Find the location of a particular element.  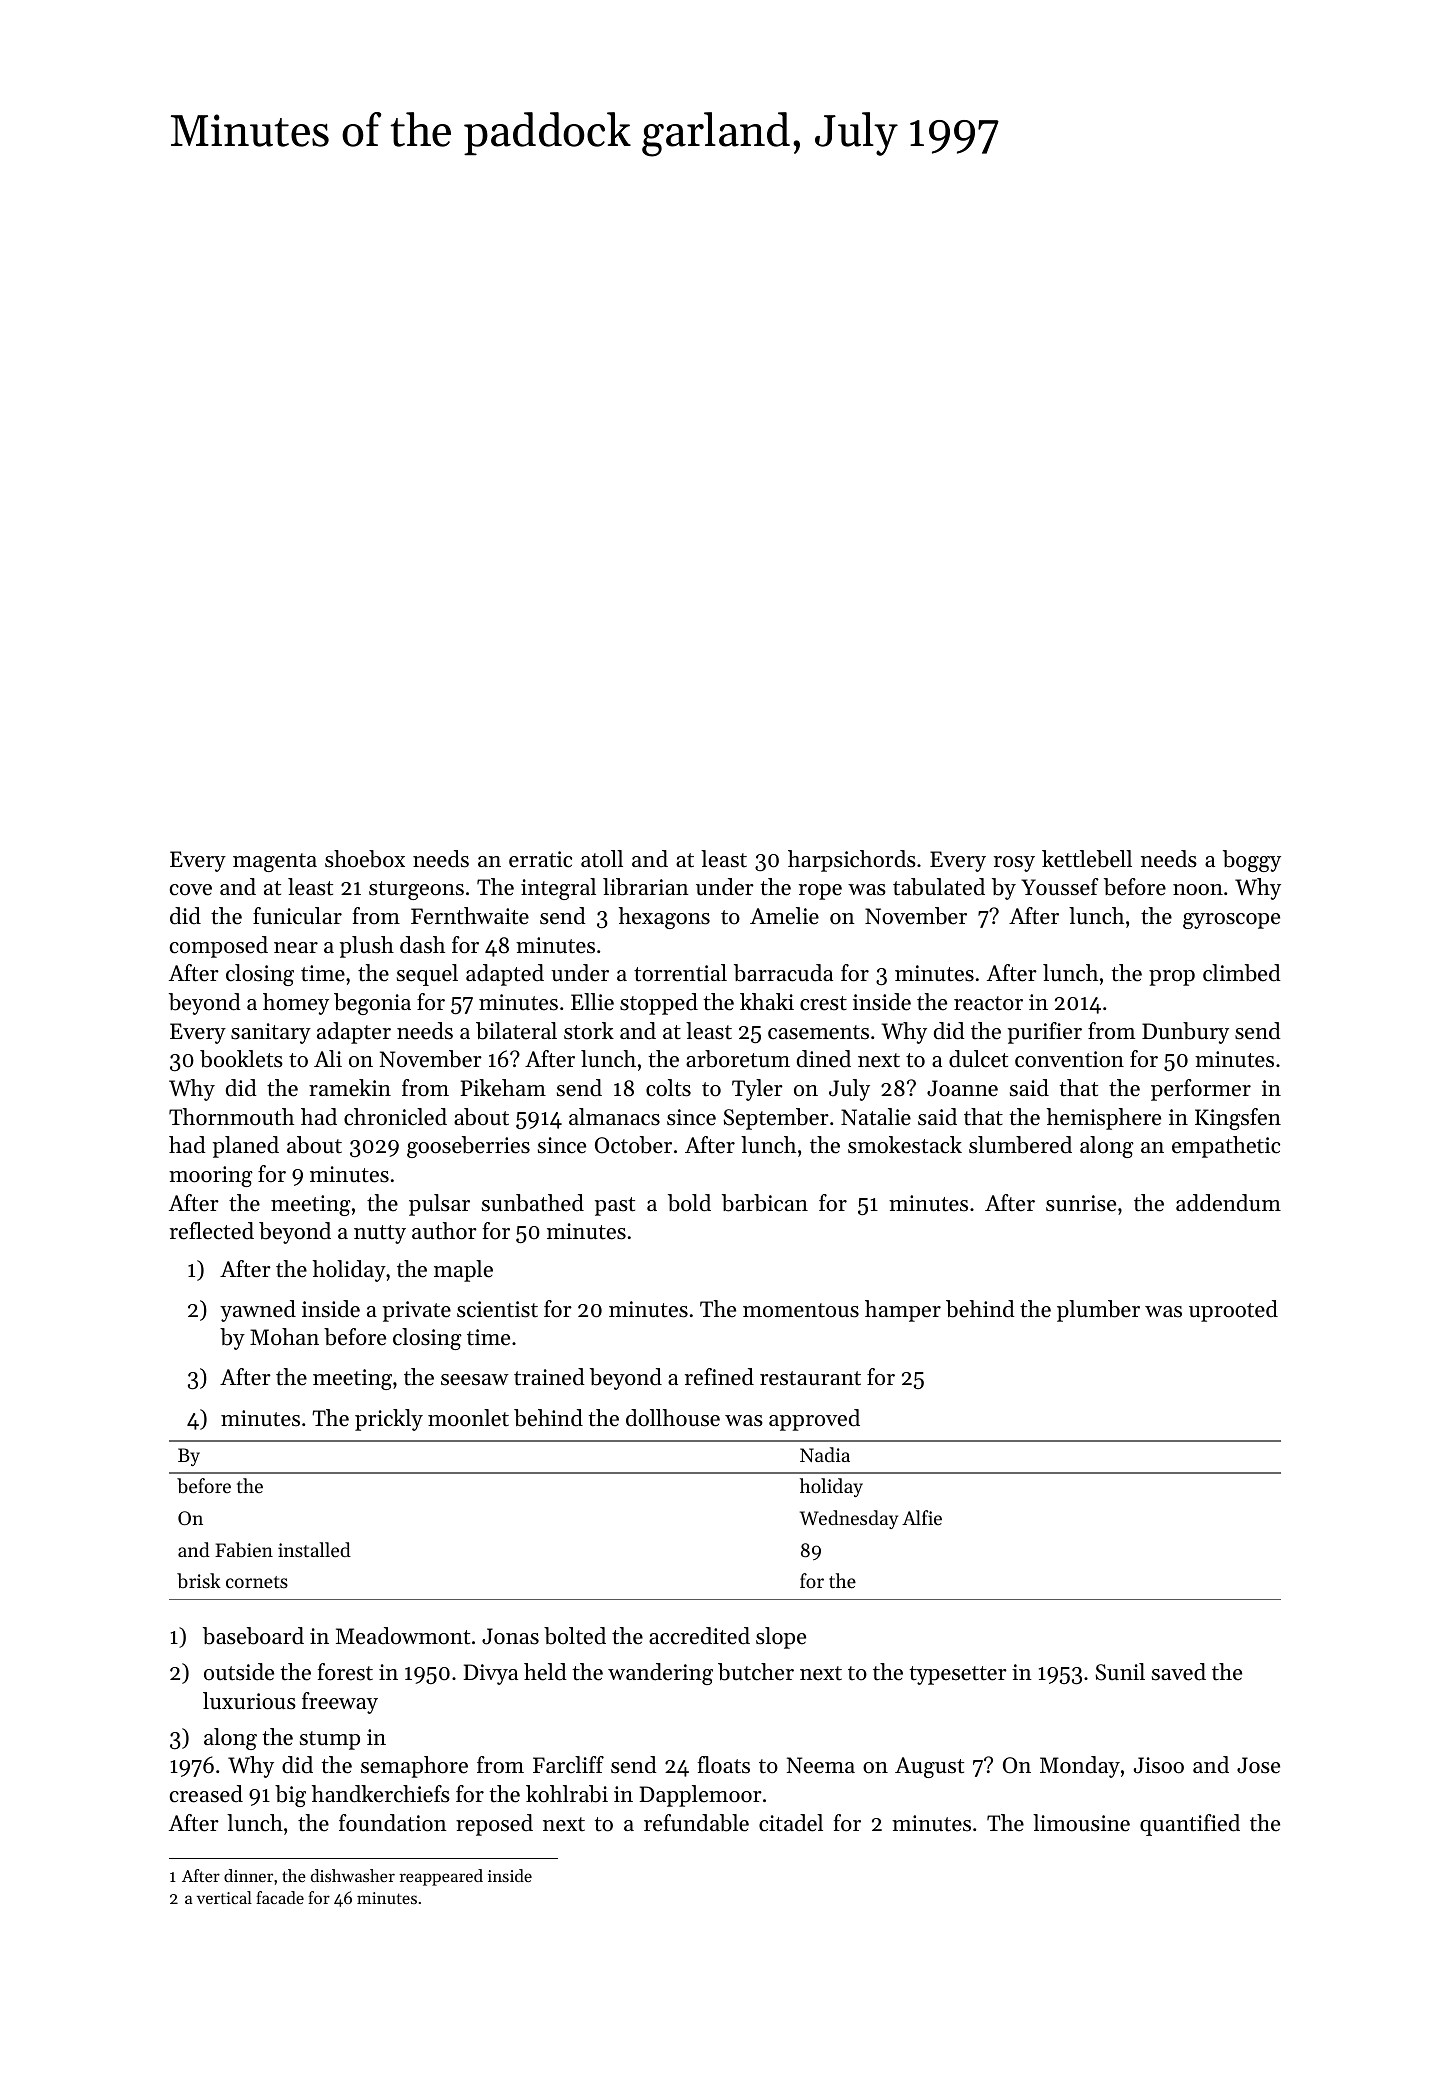

Jisoo is located at coordinates (1159, 1765).
